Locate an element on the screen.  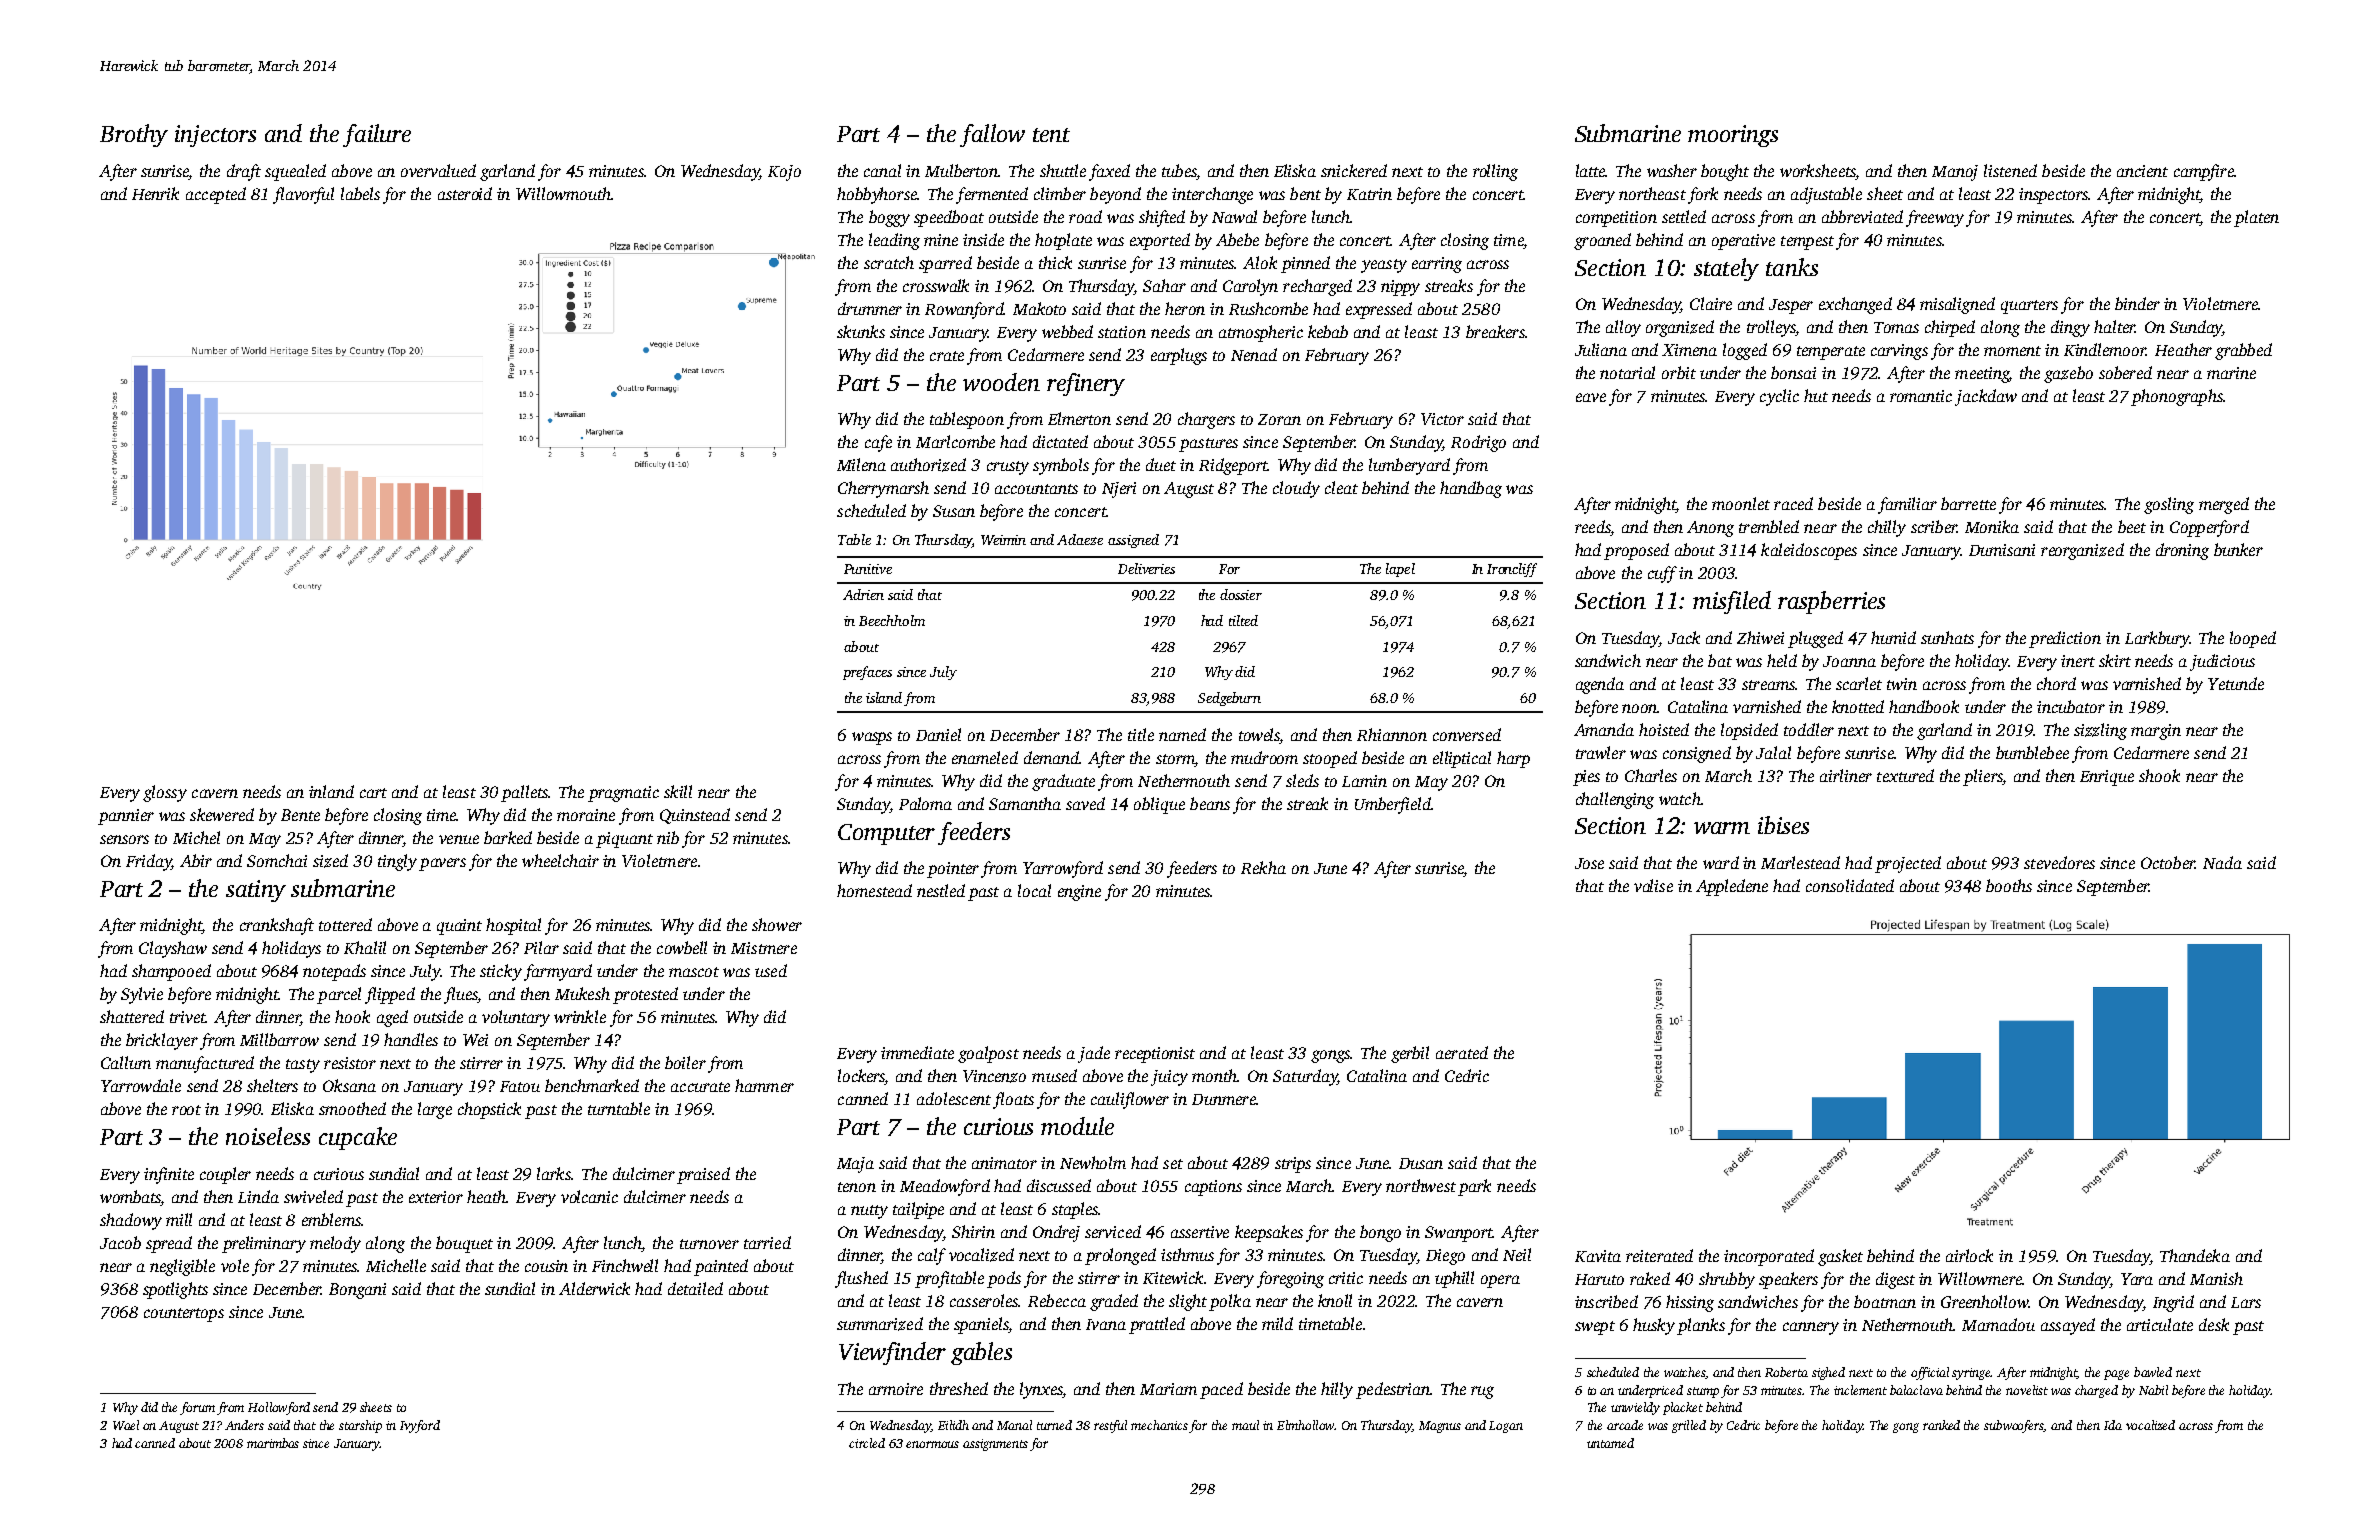
Anders is located at coordinates (244, 1425).
